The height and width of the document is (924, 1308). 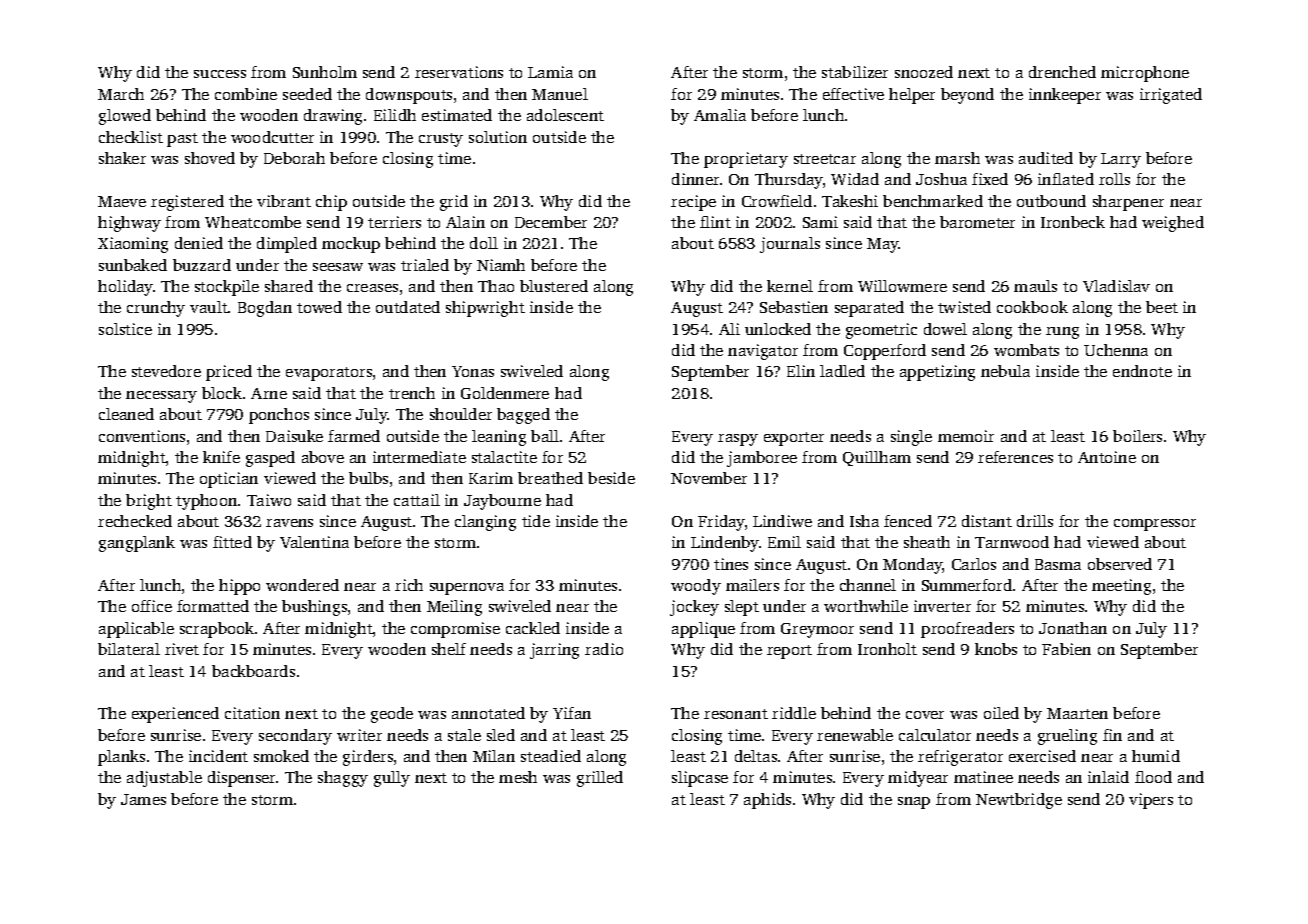 What do you see at coordinates (1015, 457) in the document?
I see `references` at bounding box center [1015, 457].
